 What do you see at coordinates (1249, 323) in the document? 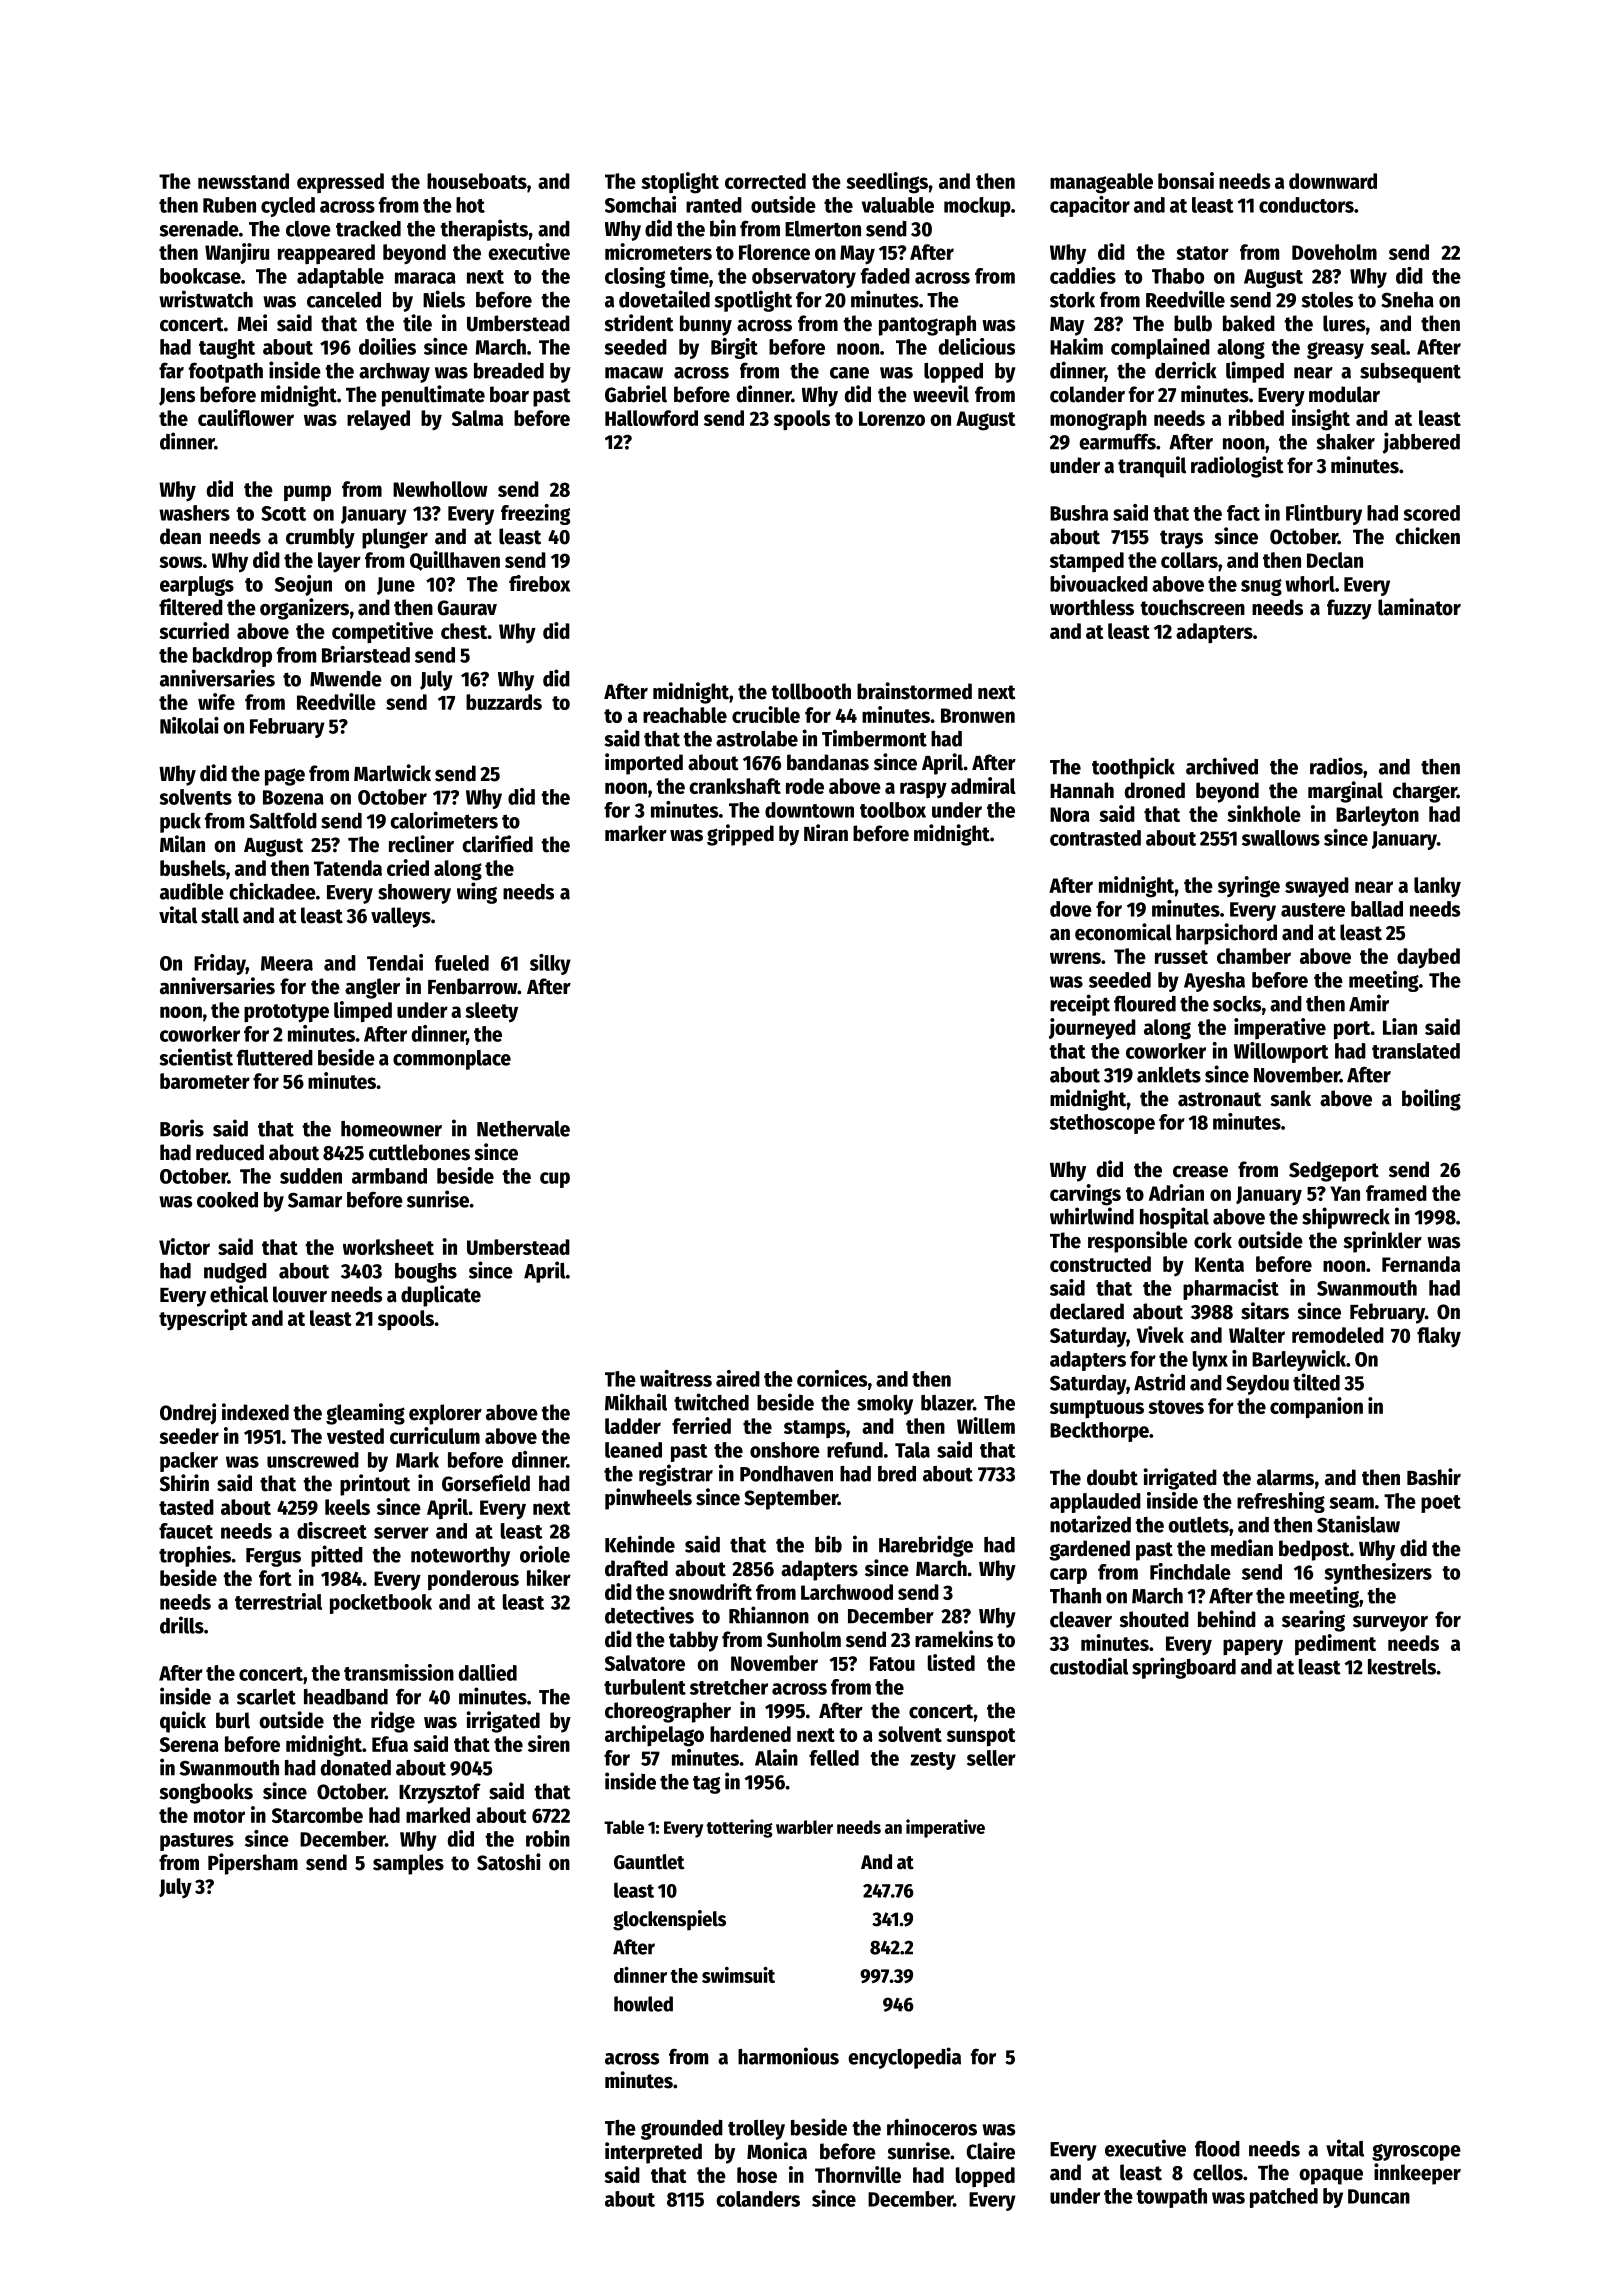
I see `baked` at bounding box center [1249, 323].
